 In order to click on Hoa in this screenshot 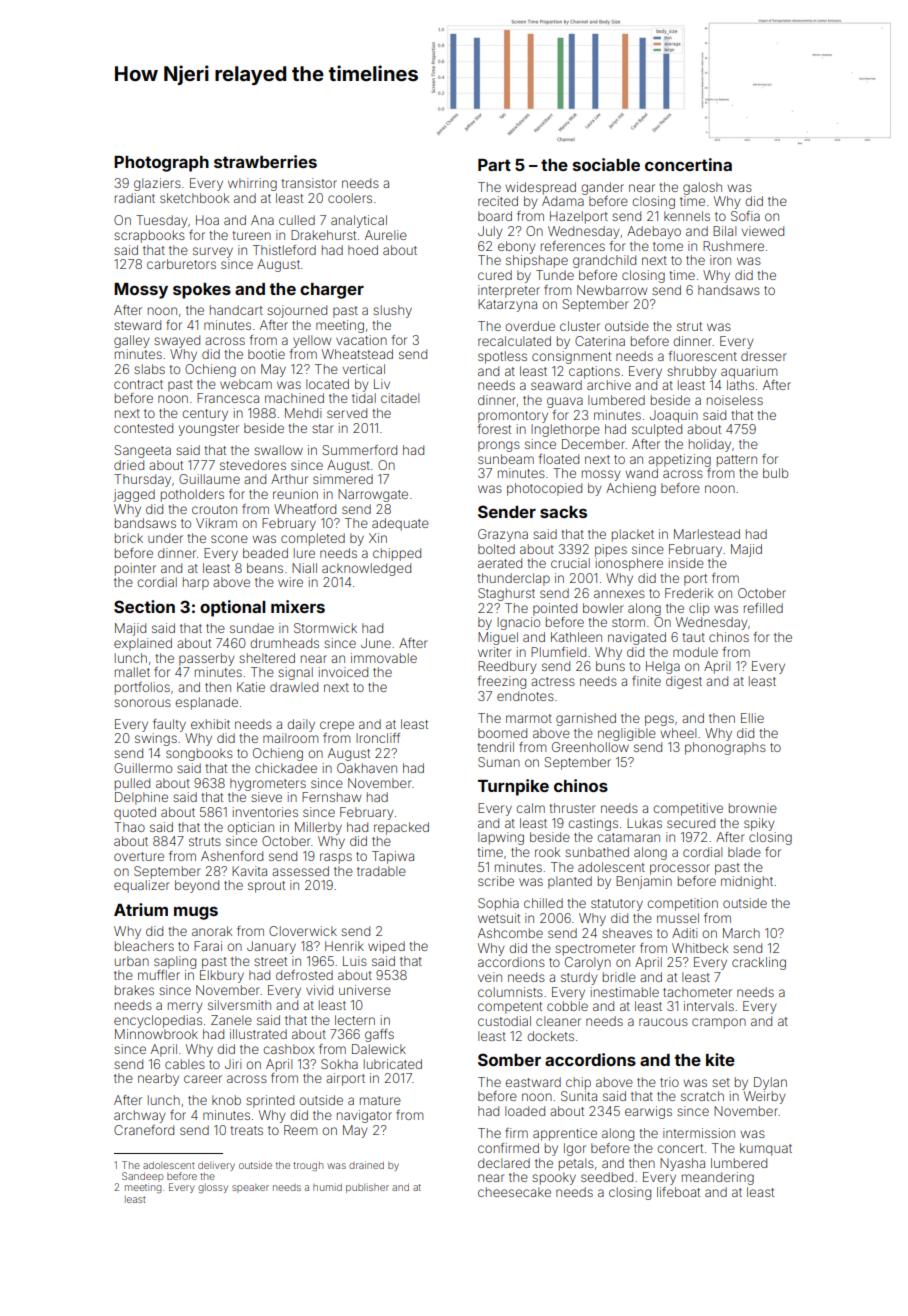, I will do `click(207, 220)`.
